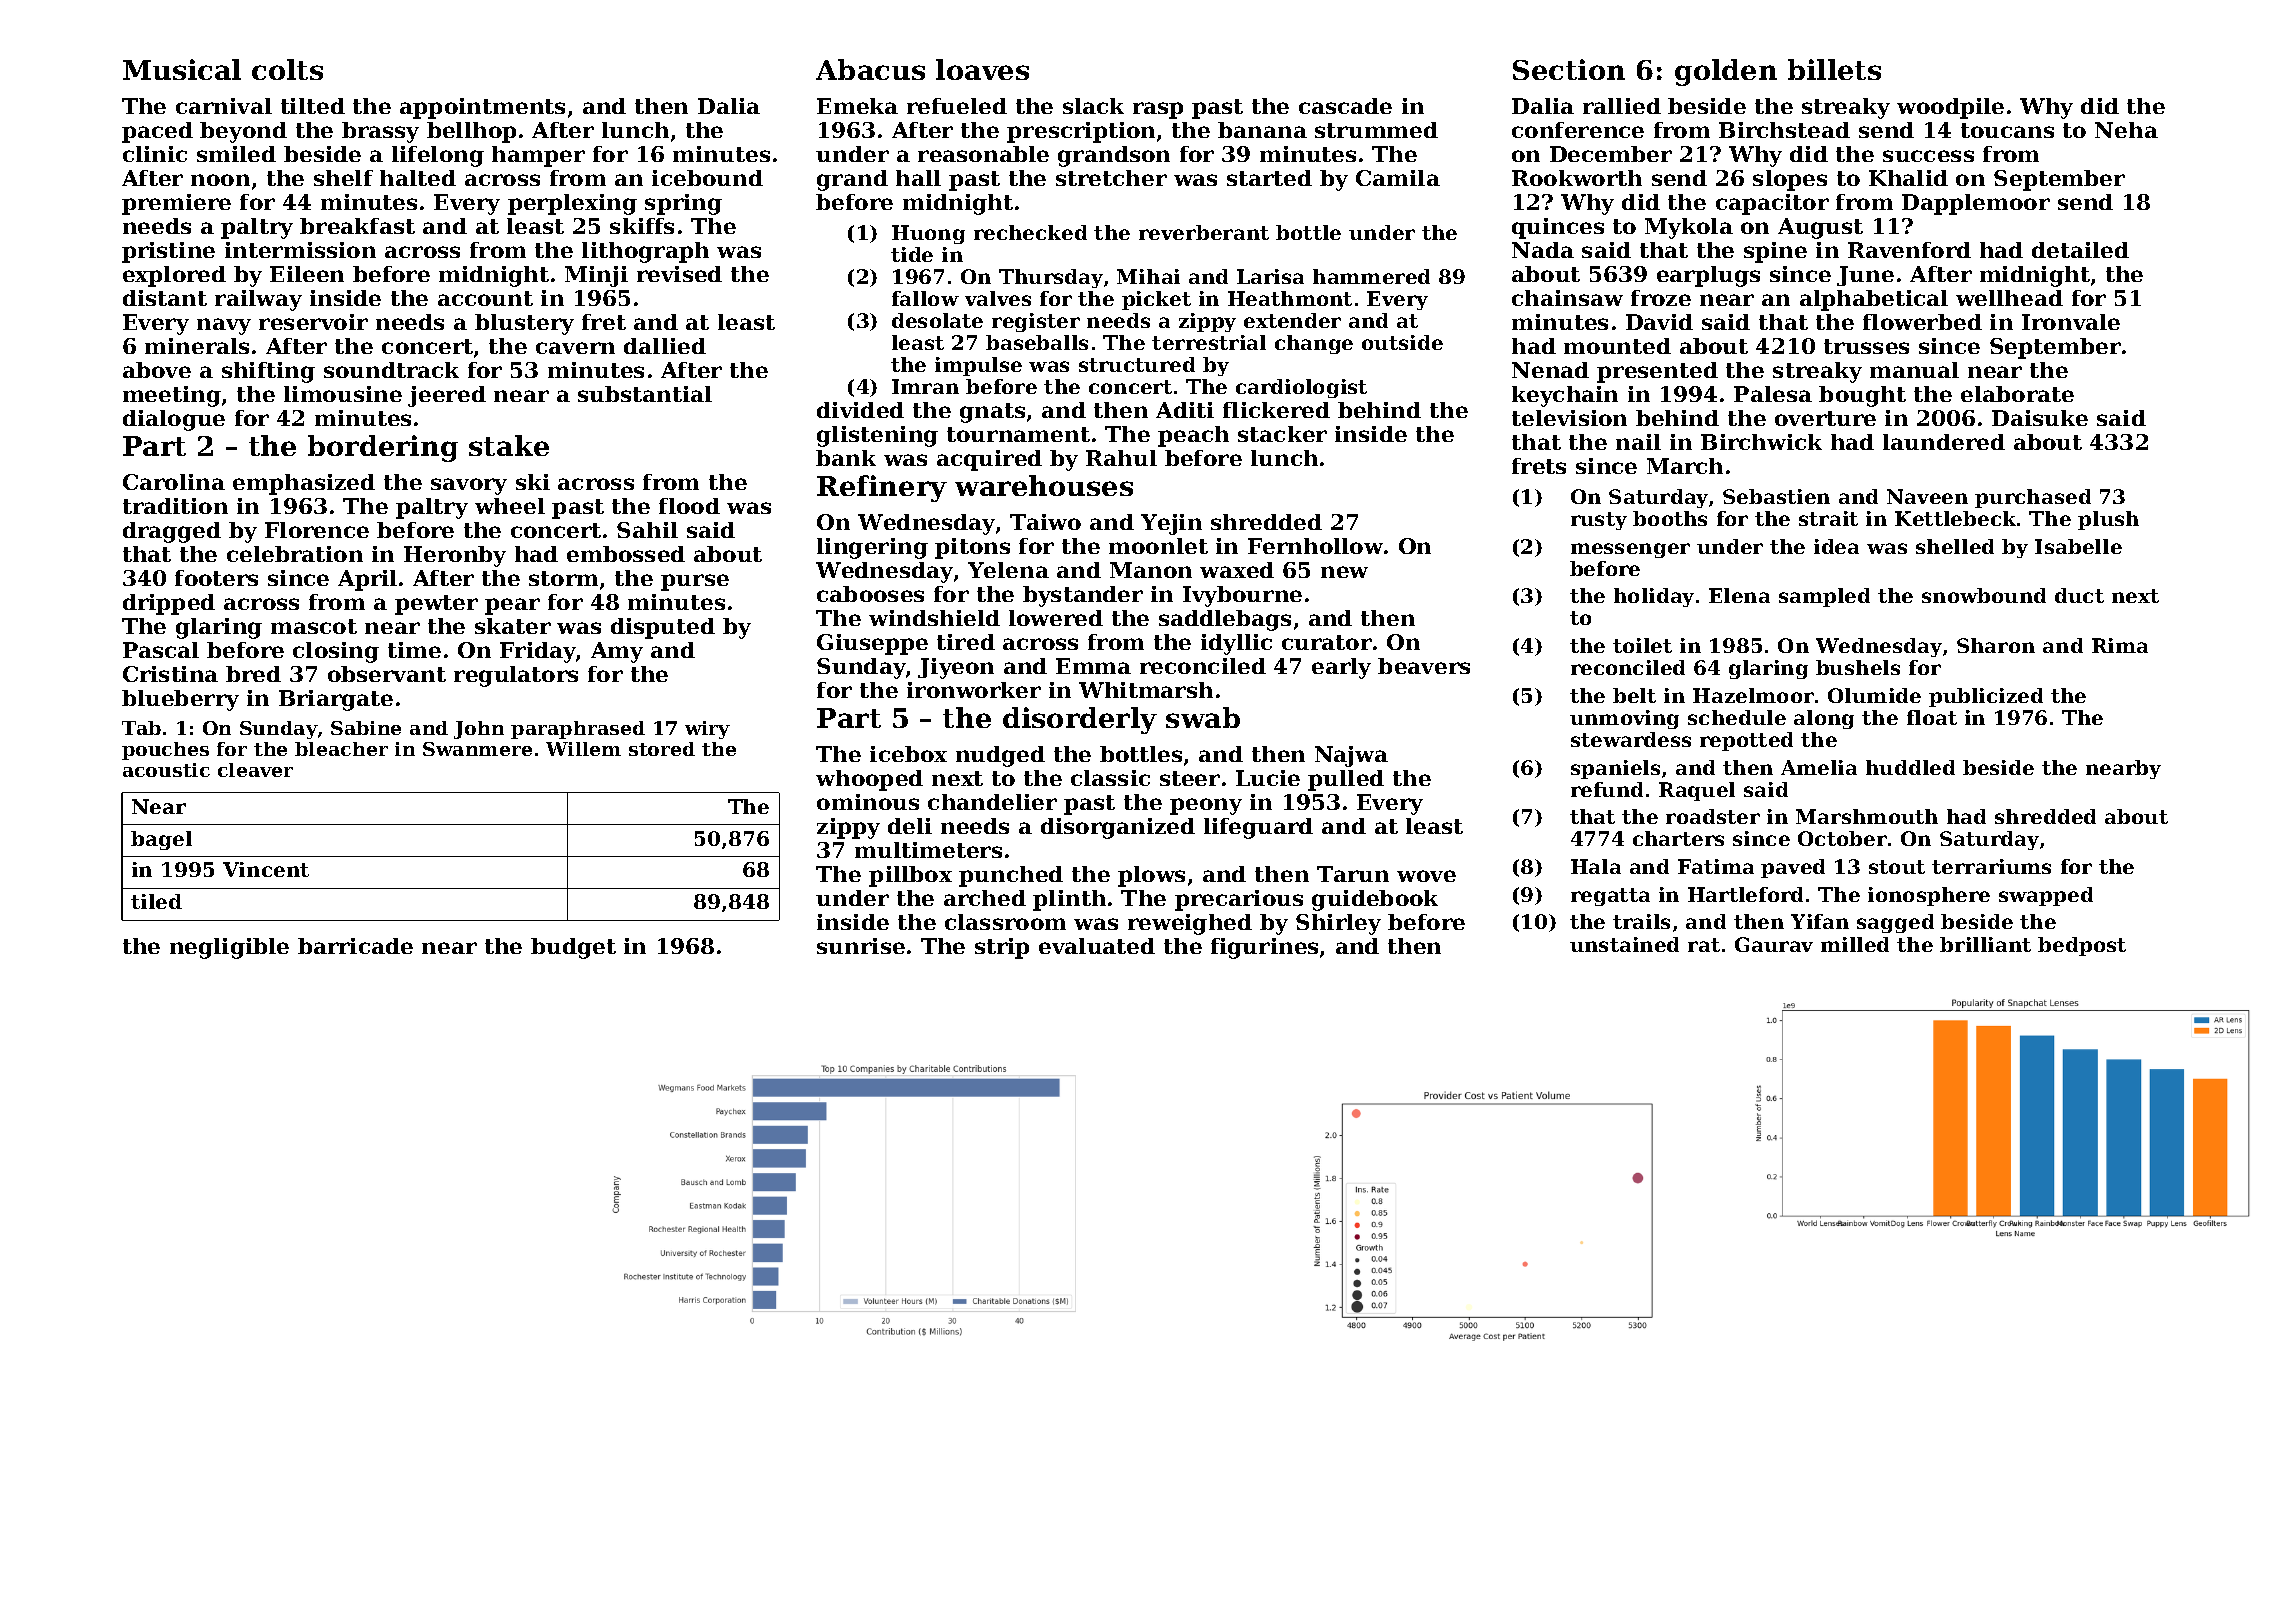 The height and width of the screenshot is (1620, 2291). I want to click on impulse, so click(978, 366).
